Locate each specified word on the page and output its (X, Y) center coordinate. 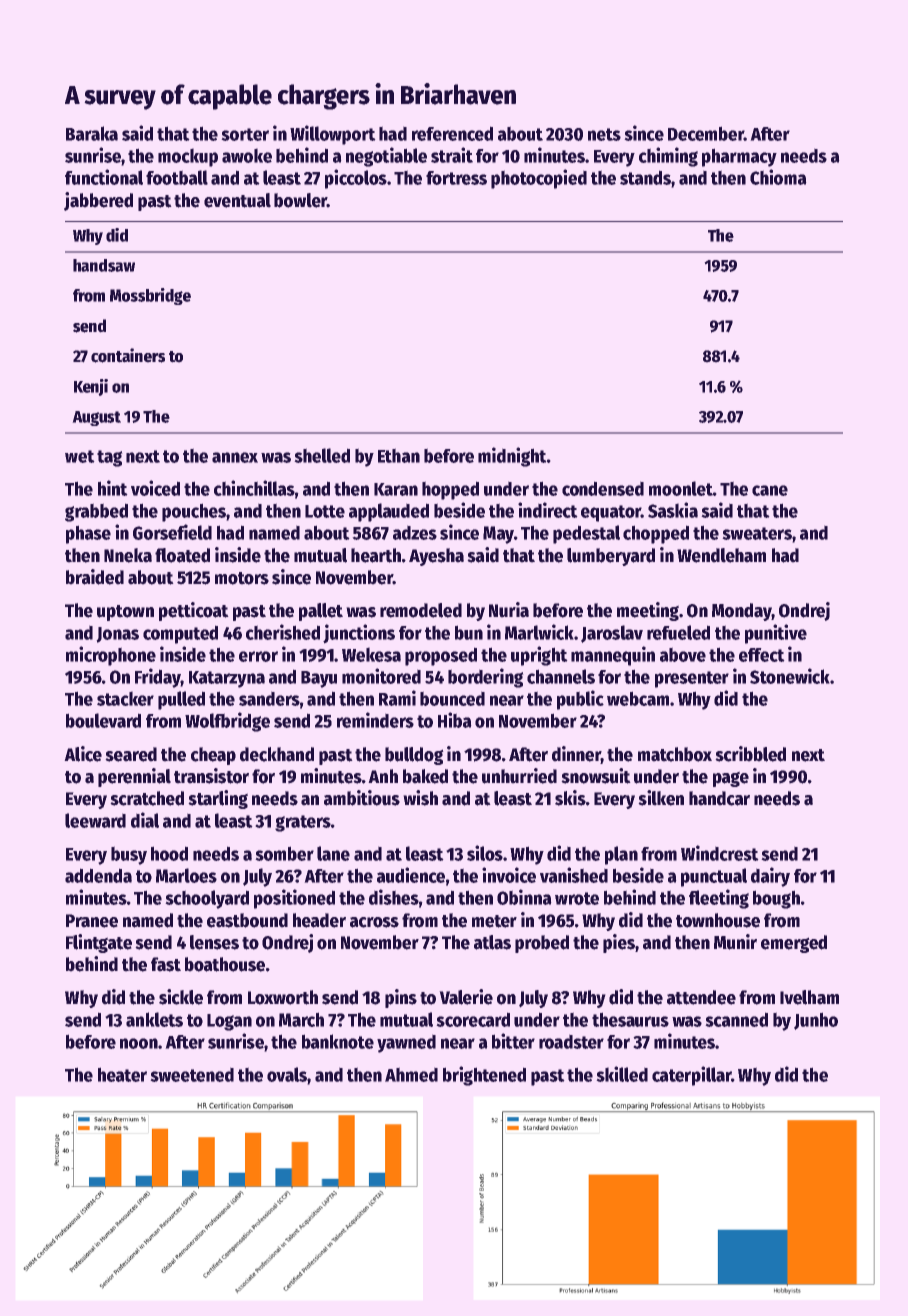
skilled (622, 1074)
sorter (245, 134)
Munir (735, 942)
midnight (512, 457)
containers (128, 355)
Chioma (778, 177)
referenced (452, 133)
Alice (83, 754)
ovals (287, 1074)
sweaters (757, 533)
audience (411, 875)
